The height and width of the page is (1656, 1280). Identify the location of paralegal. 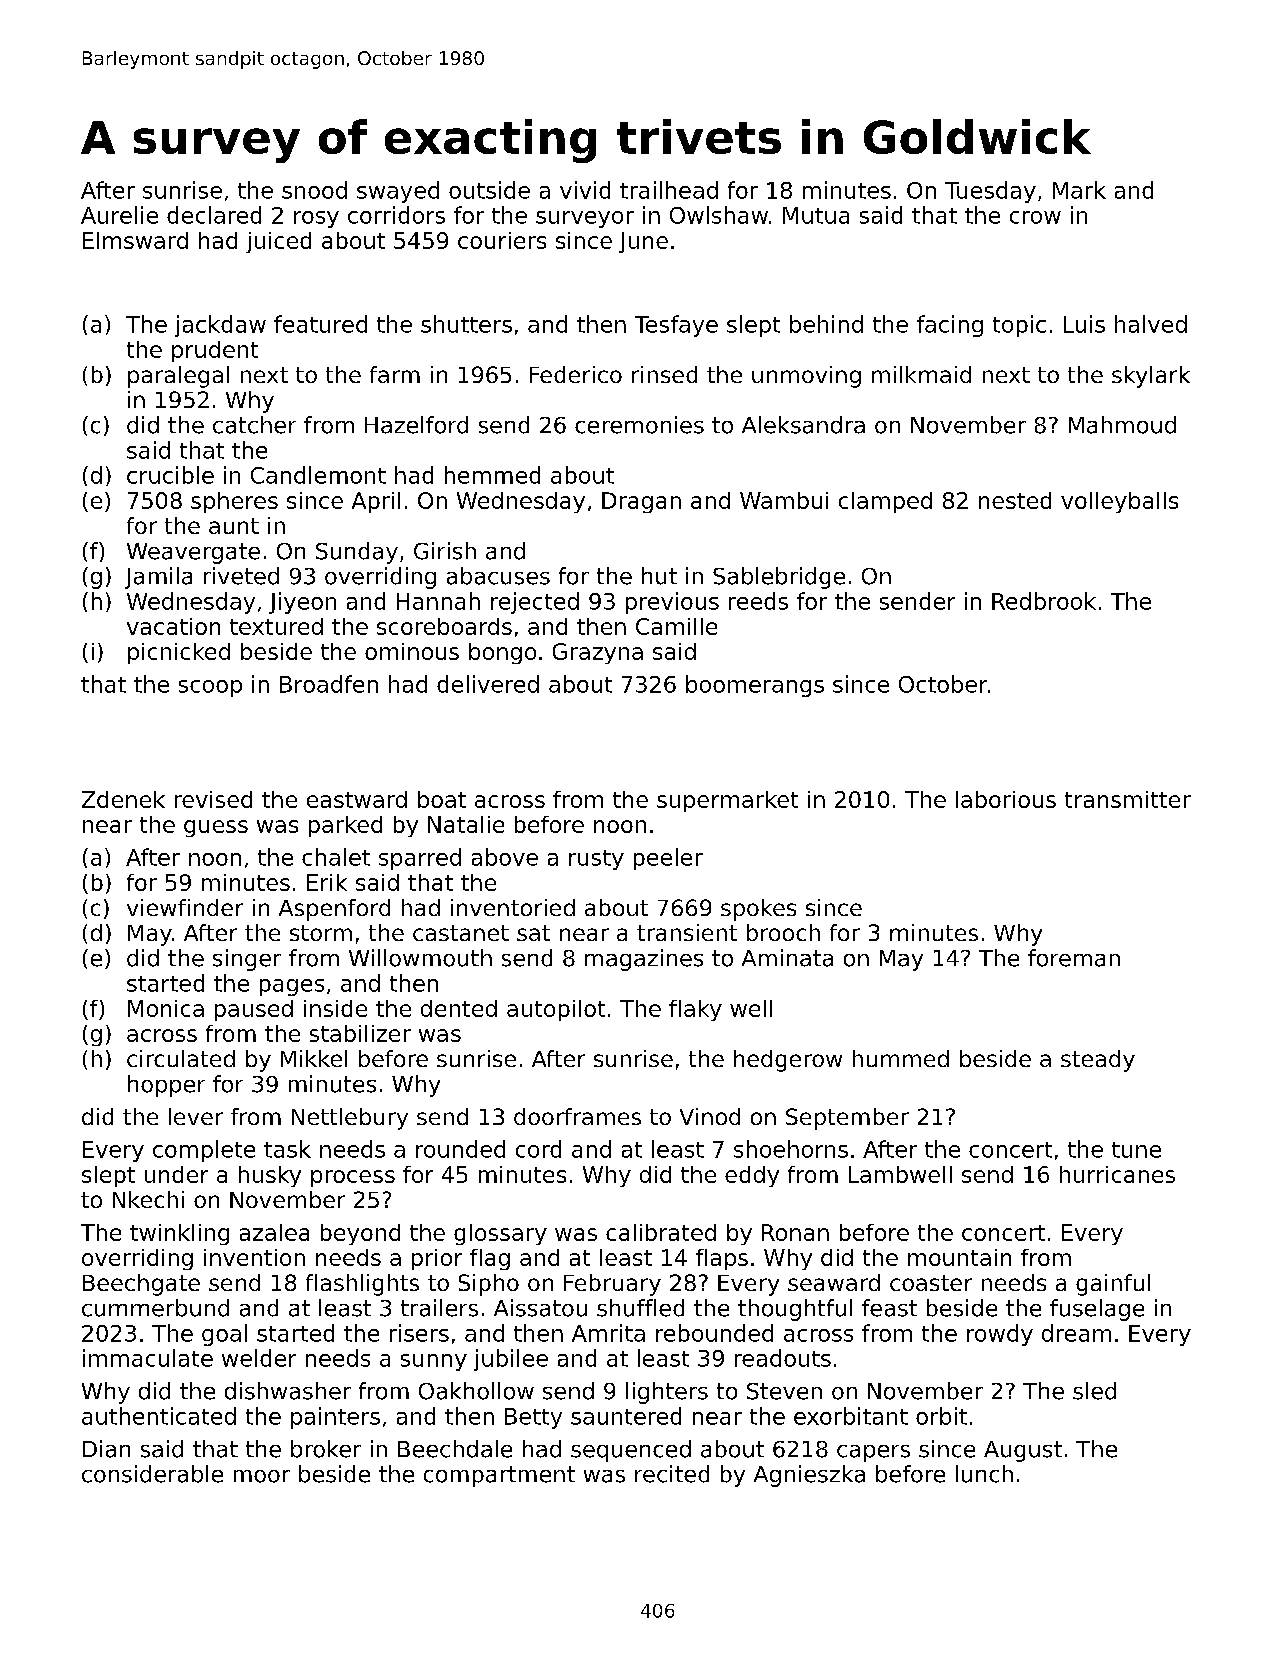
(178, 377).
